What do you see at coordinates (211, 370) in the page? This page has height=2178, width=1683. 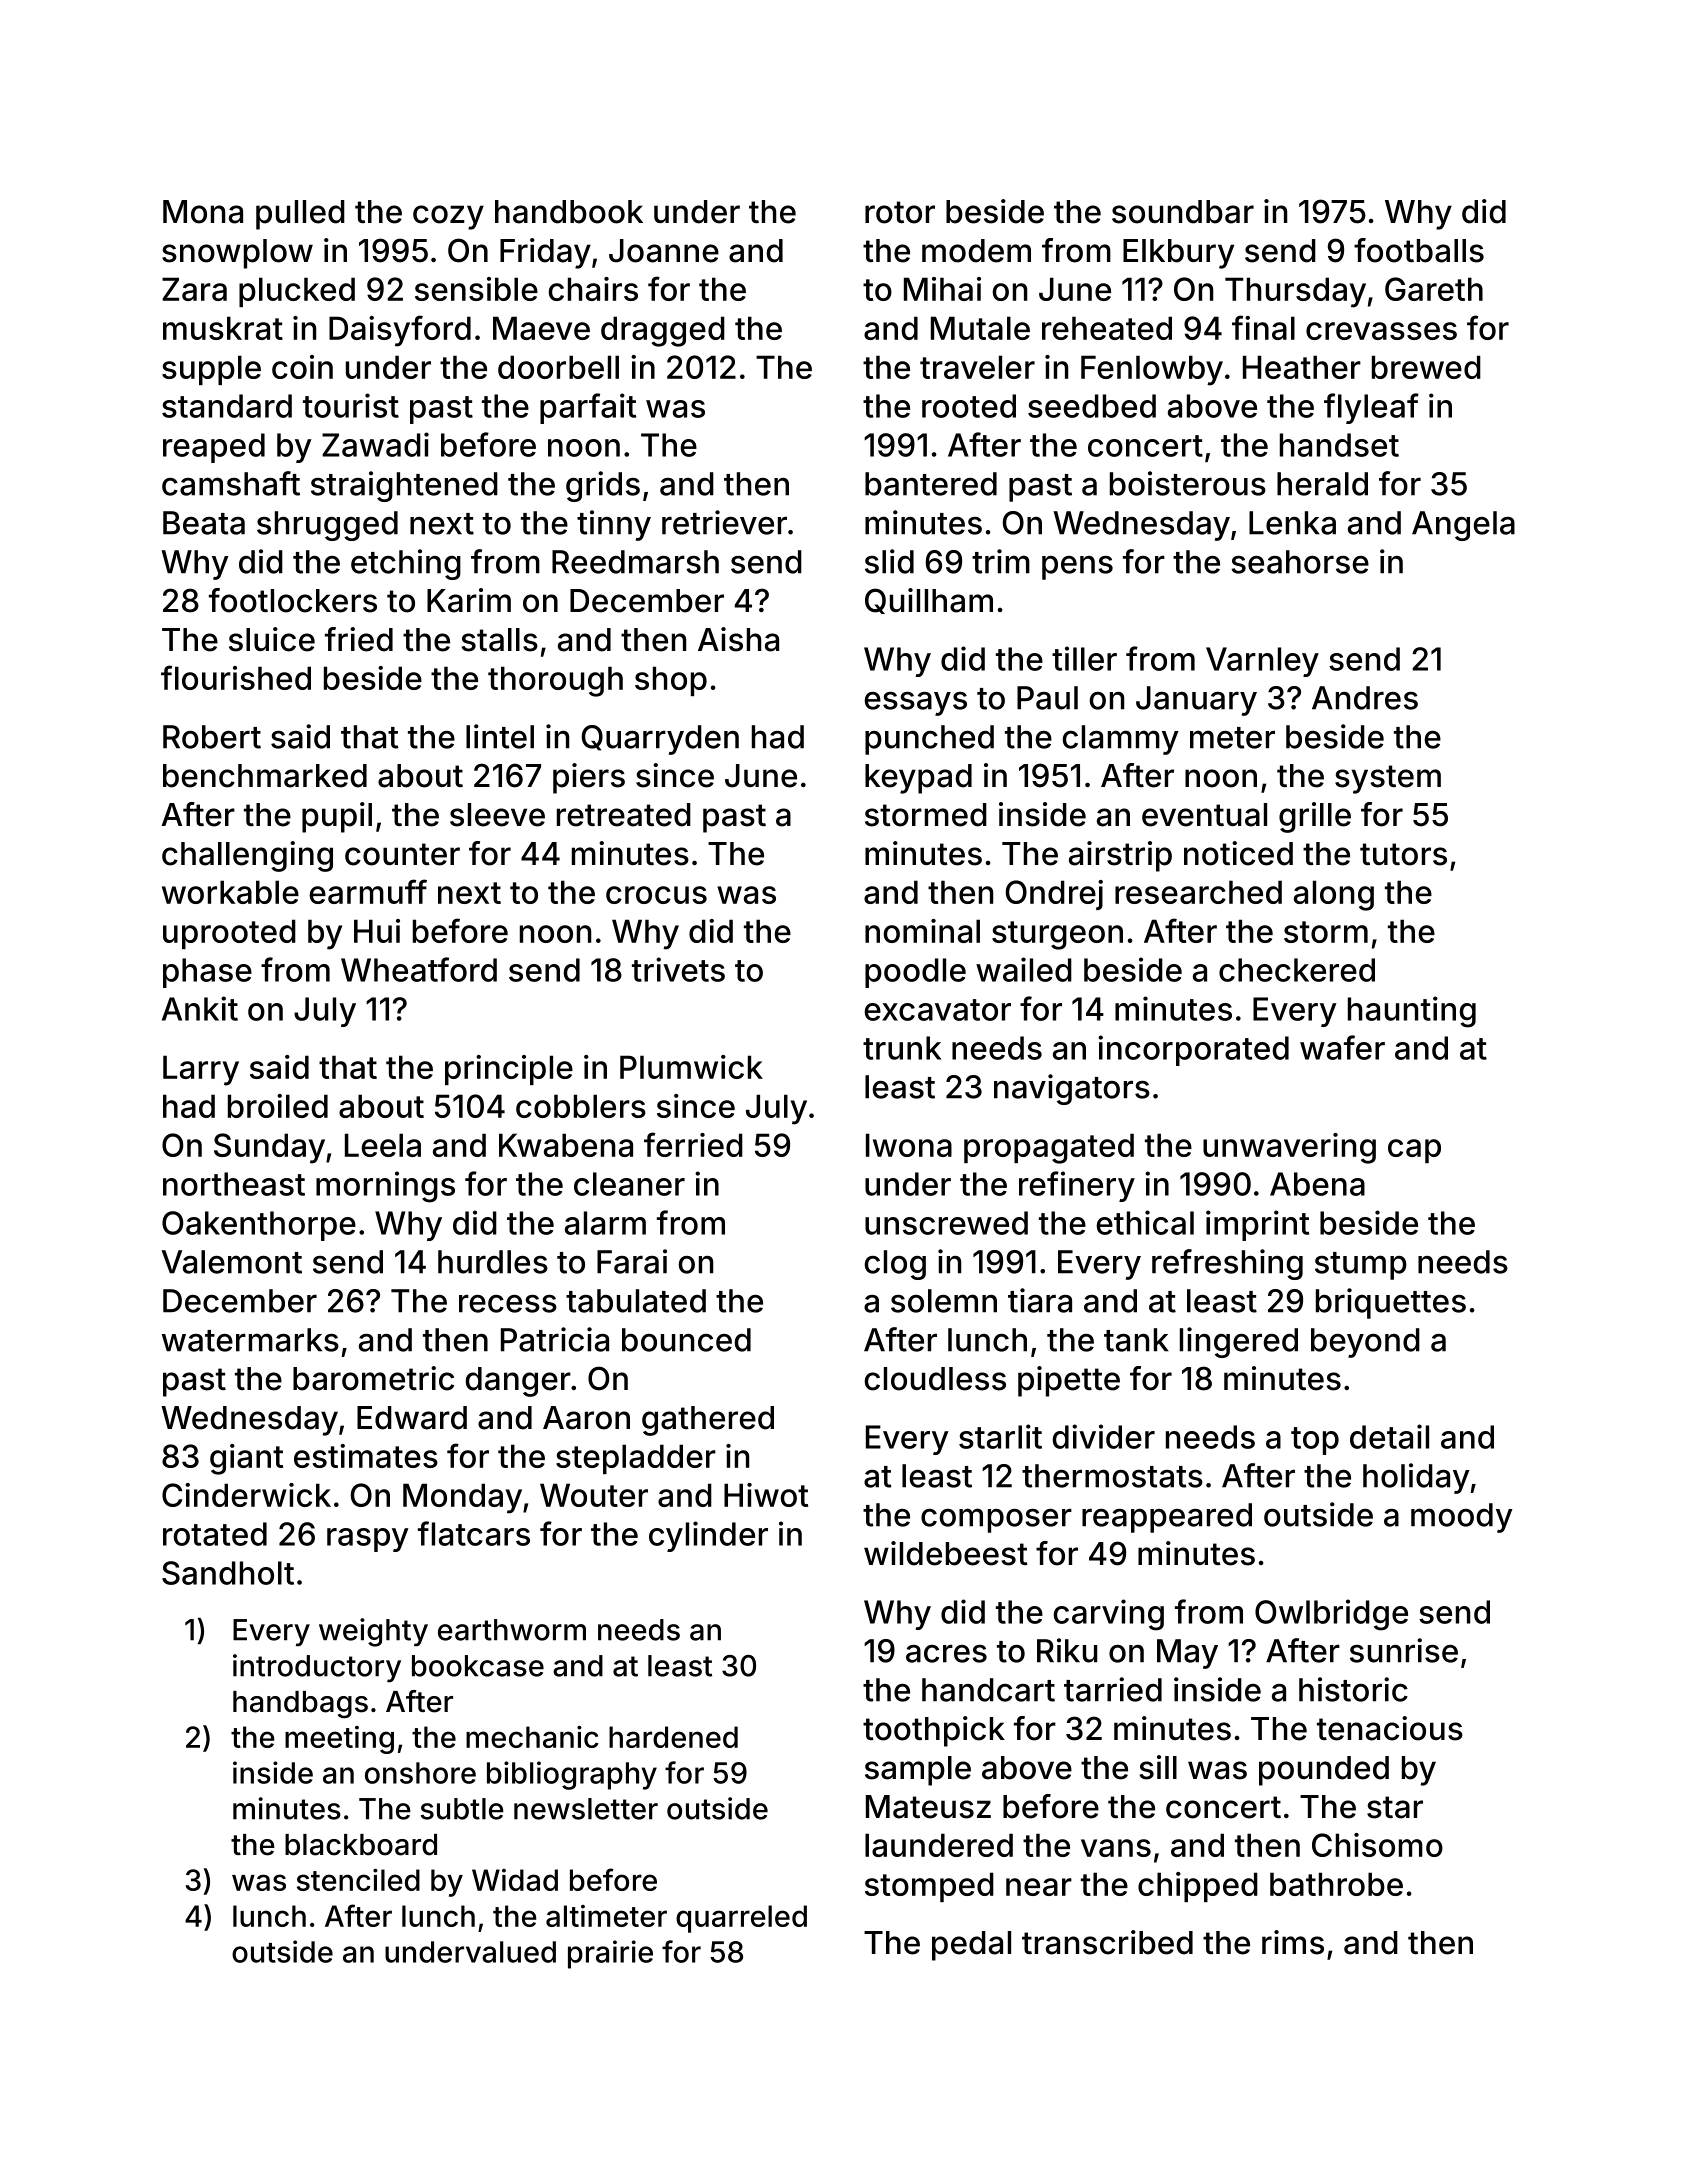 I see `supple` at bounding box center [211, 370].
